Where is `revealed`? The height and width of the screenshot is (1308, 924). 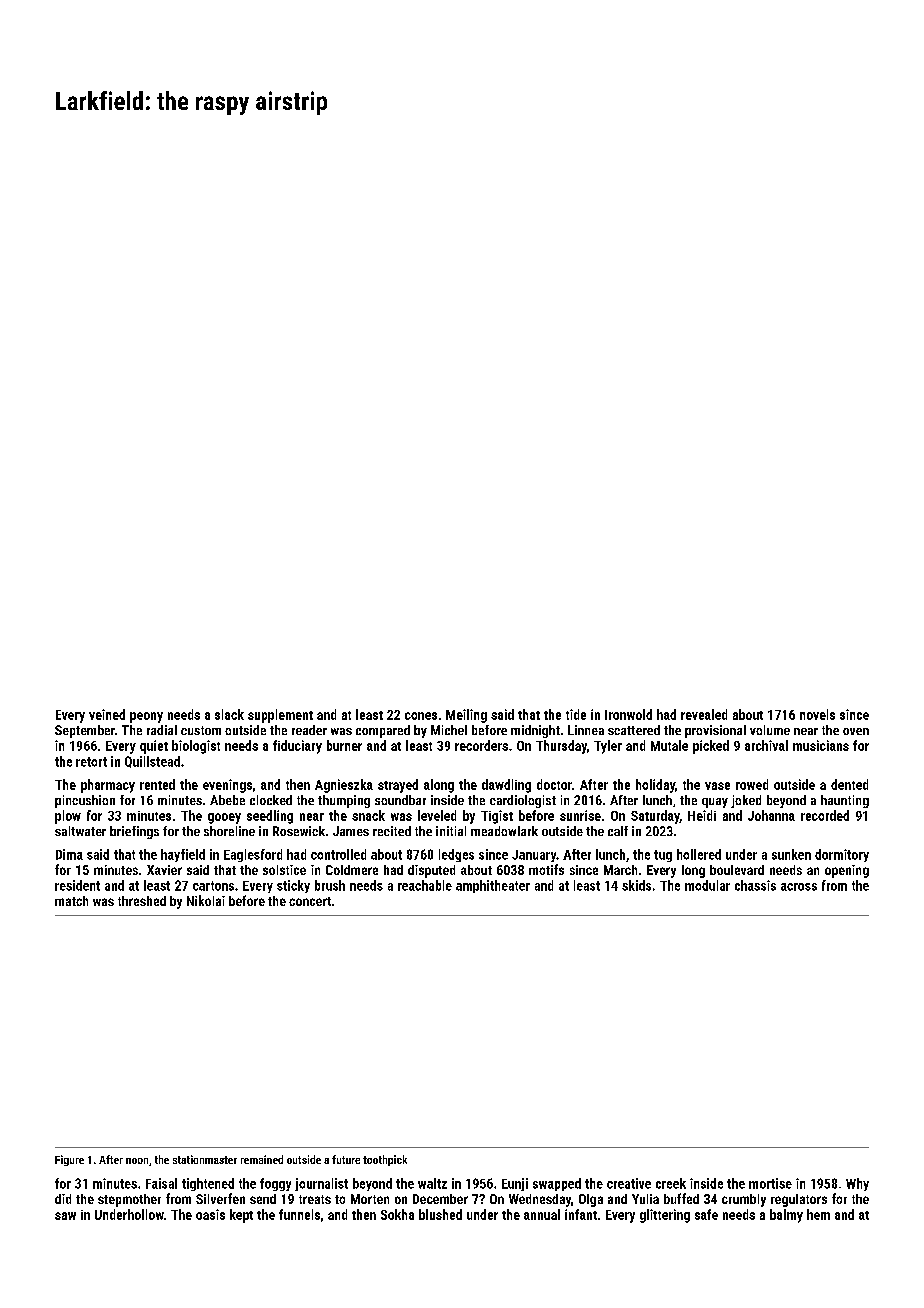
revealed is located at coordinates (704, 714).
